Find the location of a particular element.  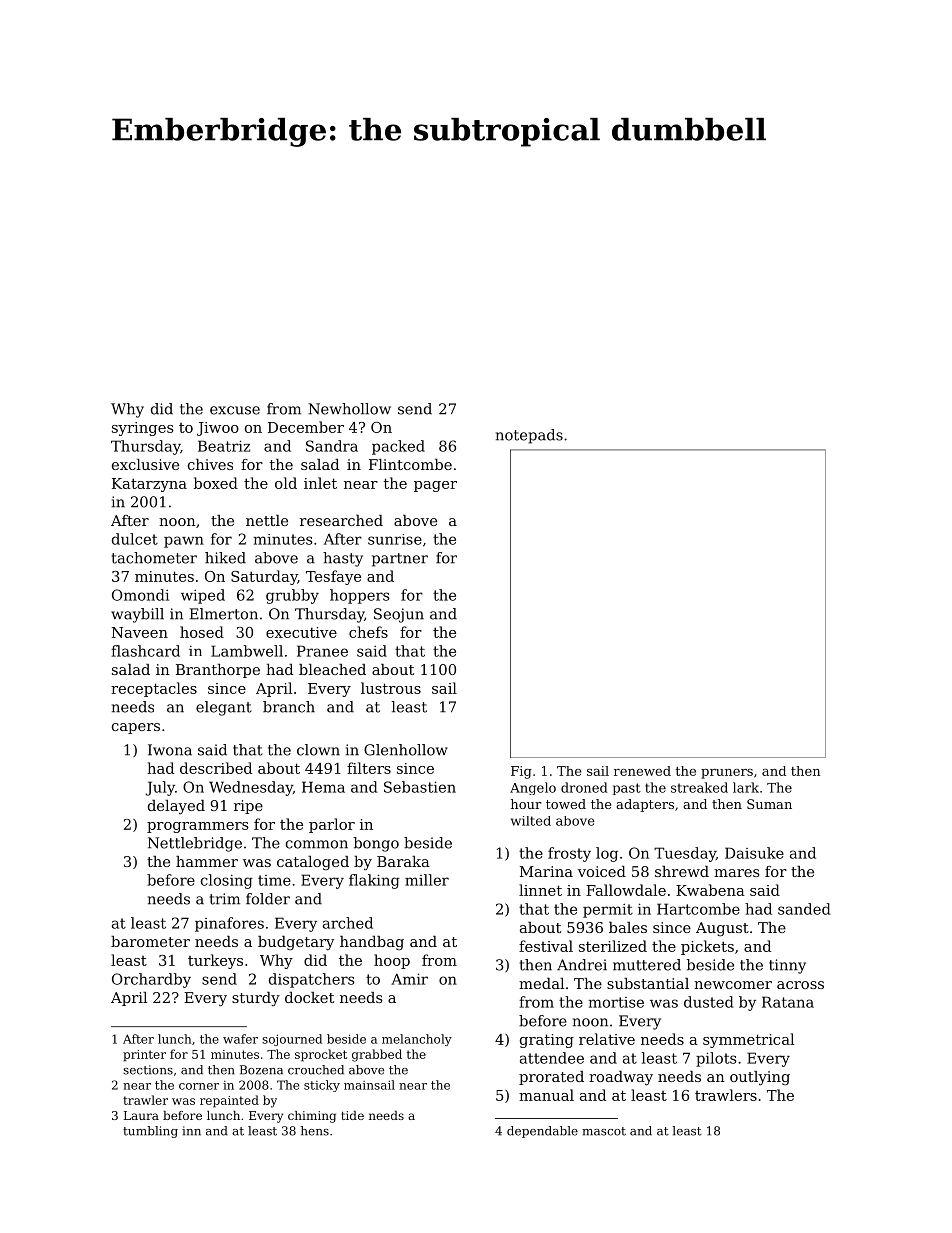

dusted is located at coordinates (709, 1002).
